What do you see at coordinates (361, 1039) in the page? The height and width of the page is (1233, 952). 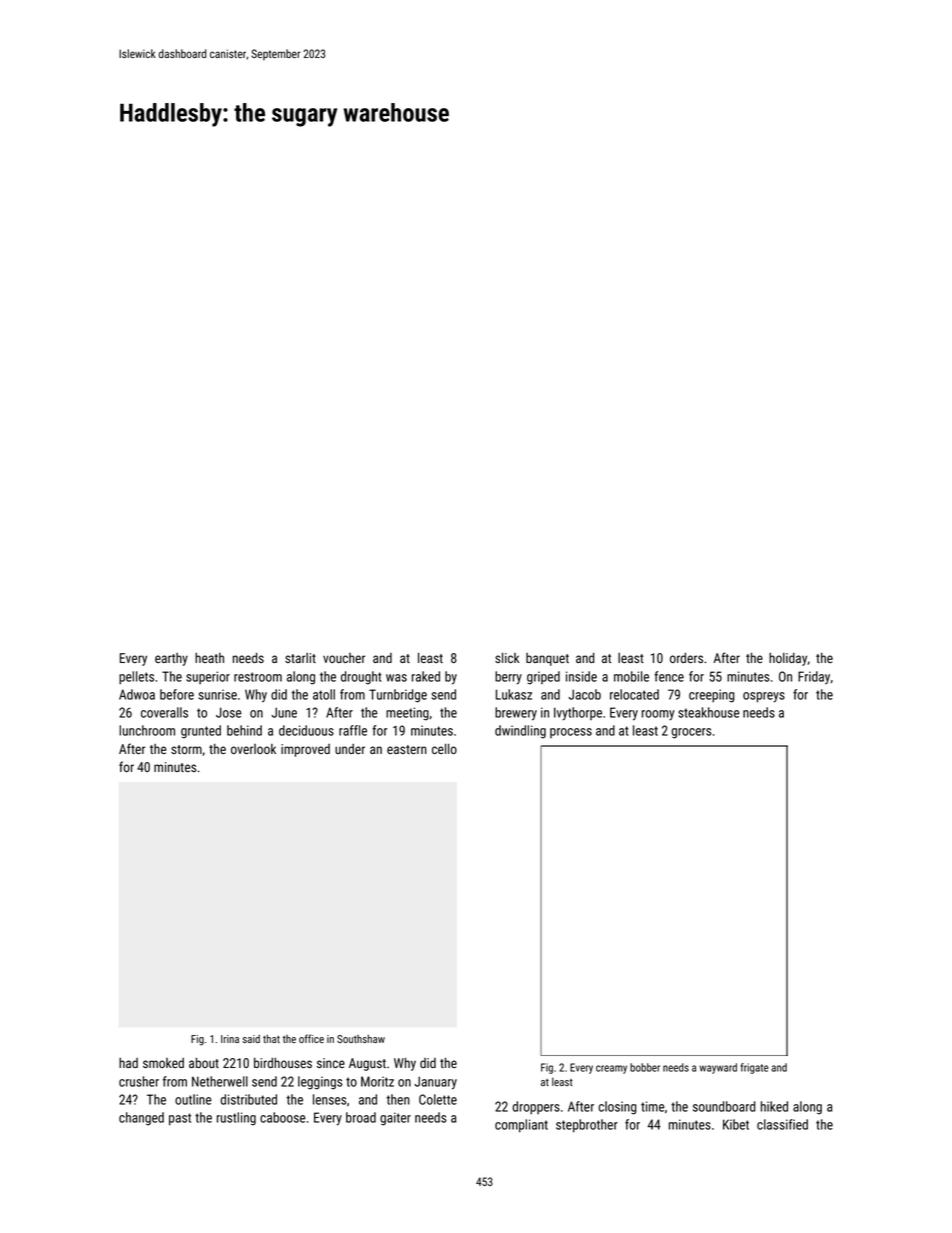 I see `Southshaw` at bounding box center [361, 1039].
